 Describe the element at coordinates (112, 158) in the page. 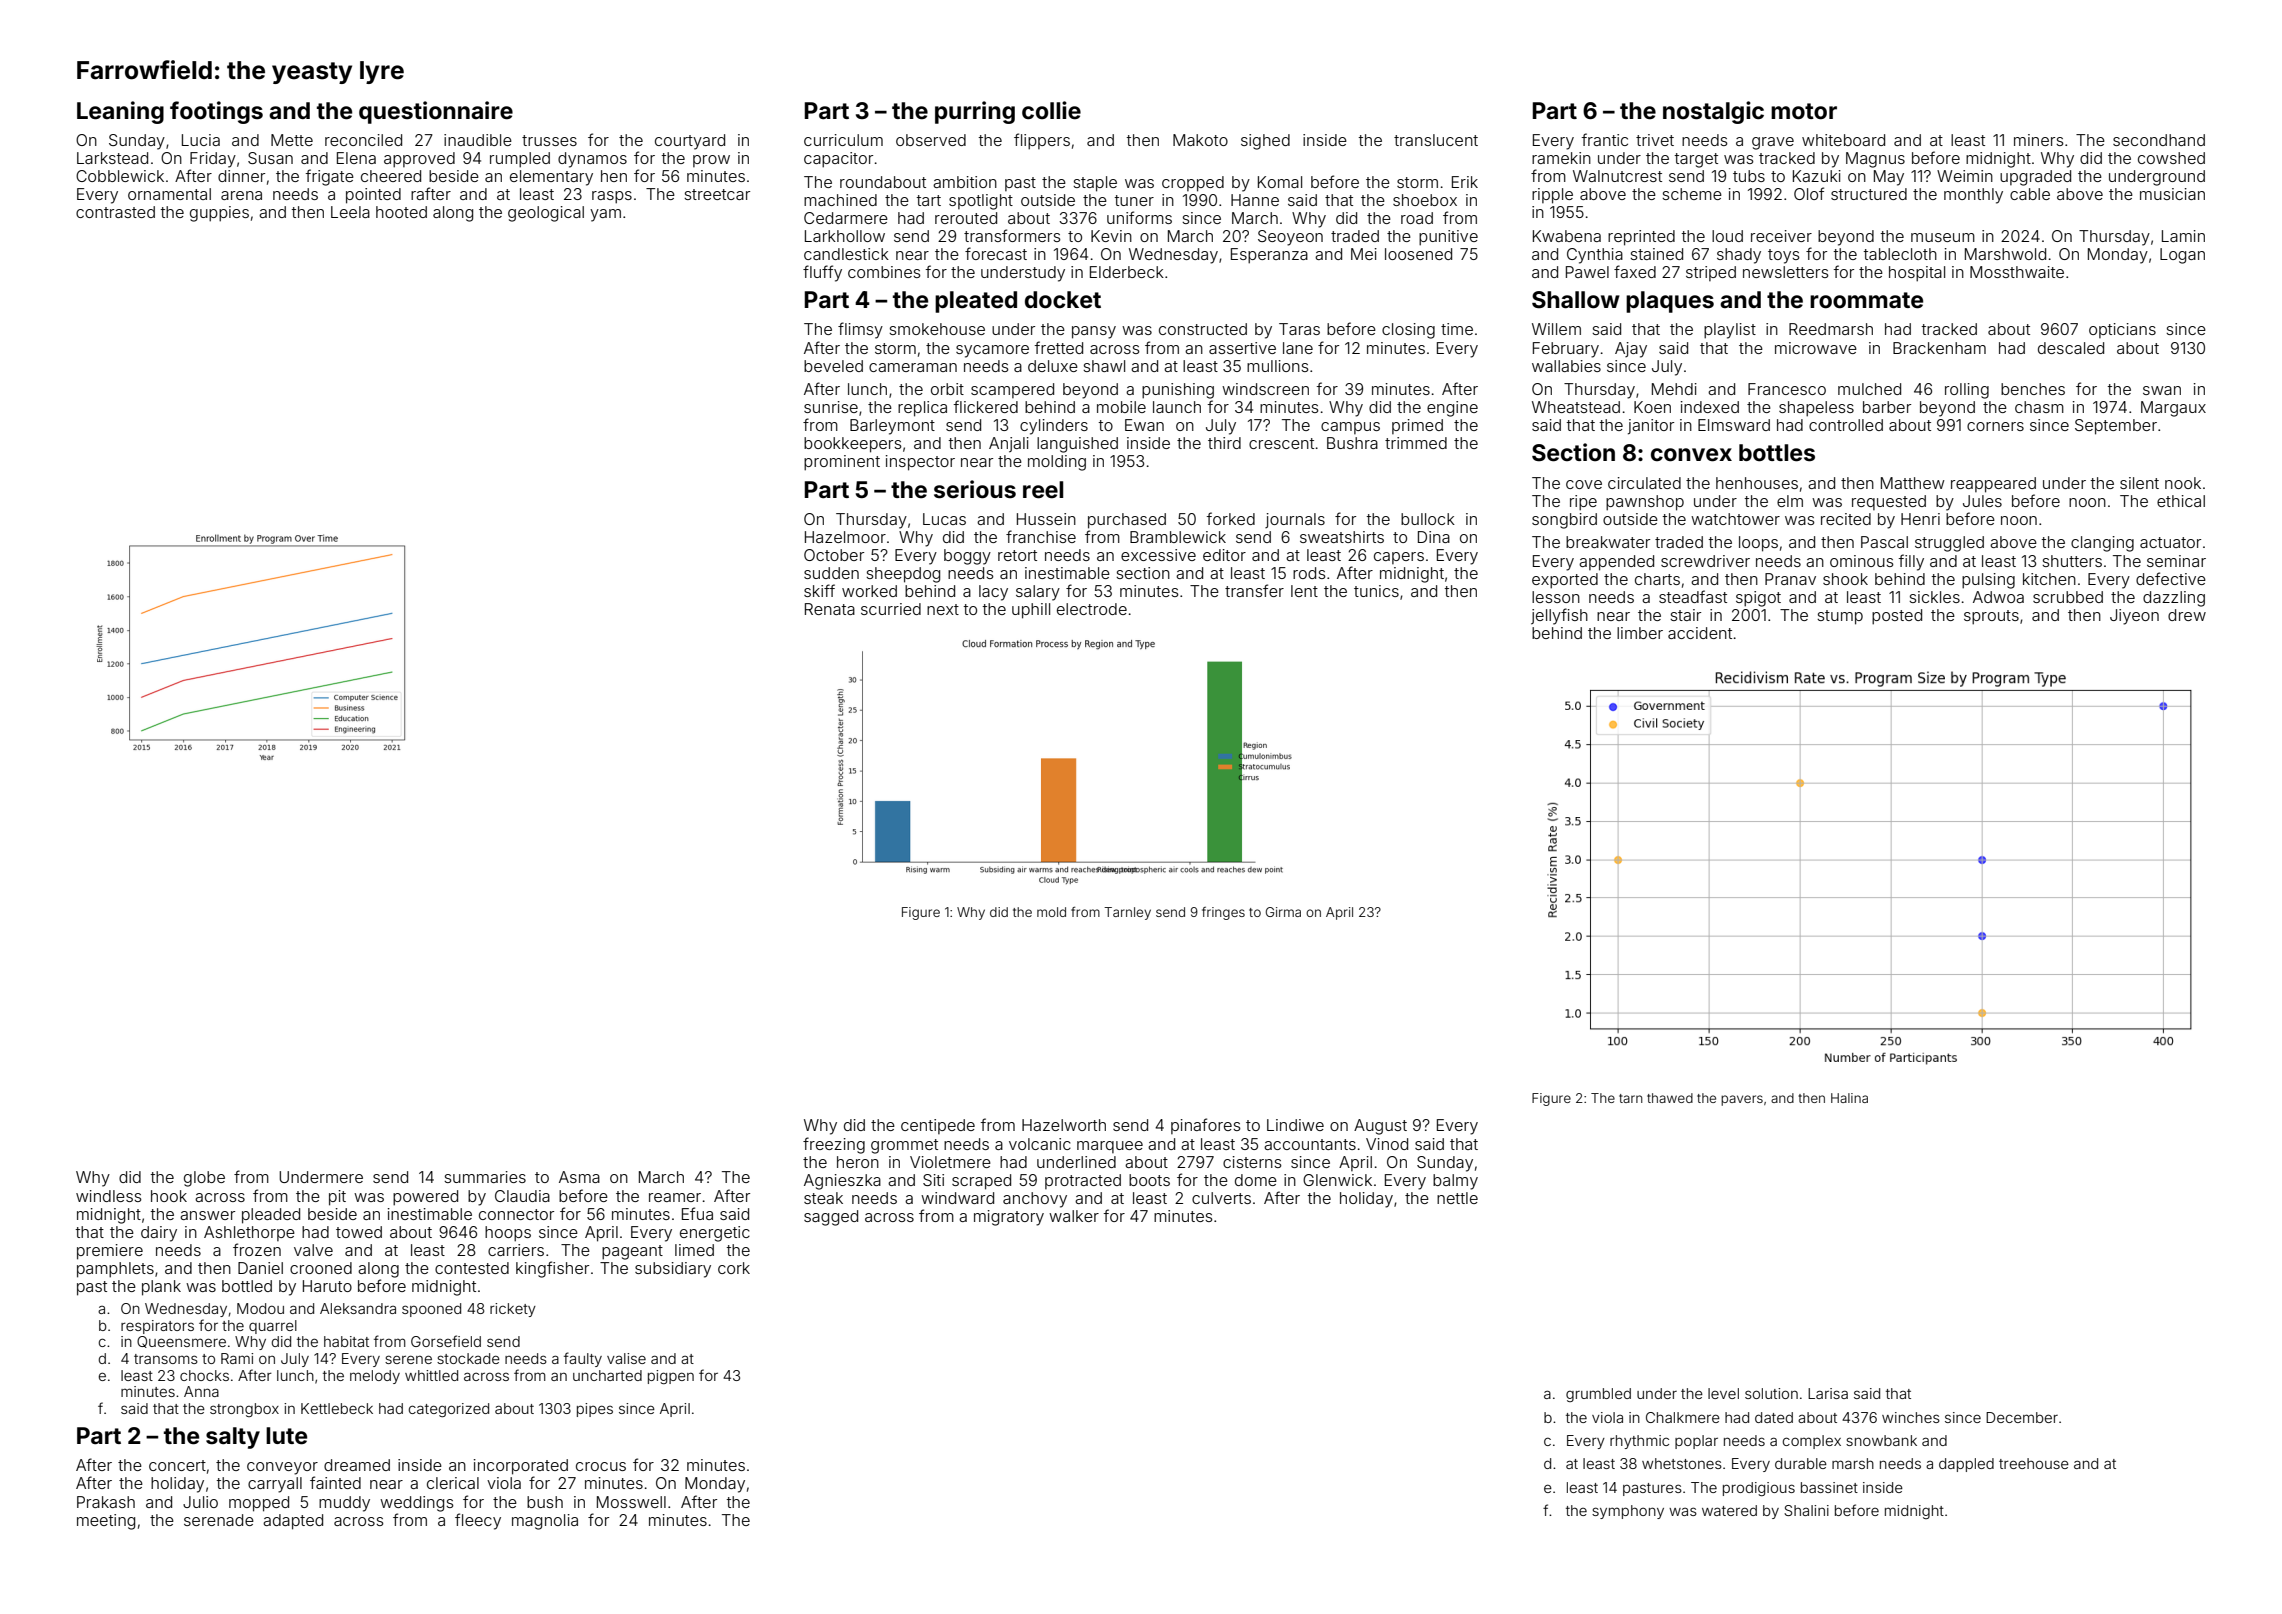

I see `Larkstead` at that location.
